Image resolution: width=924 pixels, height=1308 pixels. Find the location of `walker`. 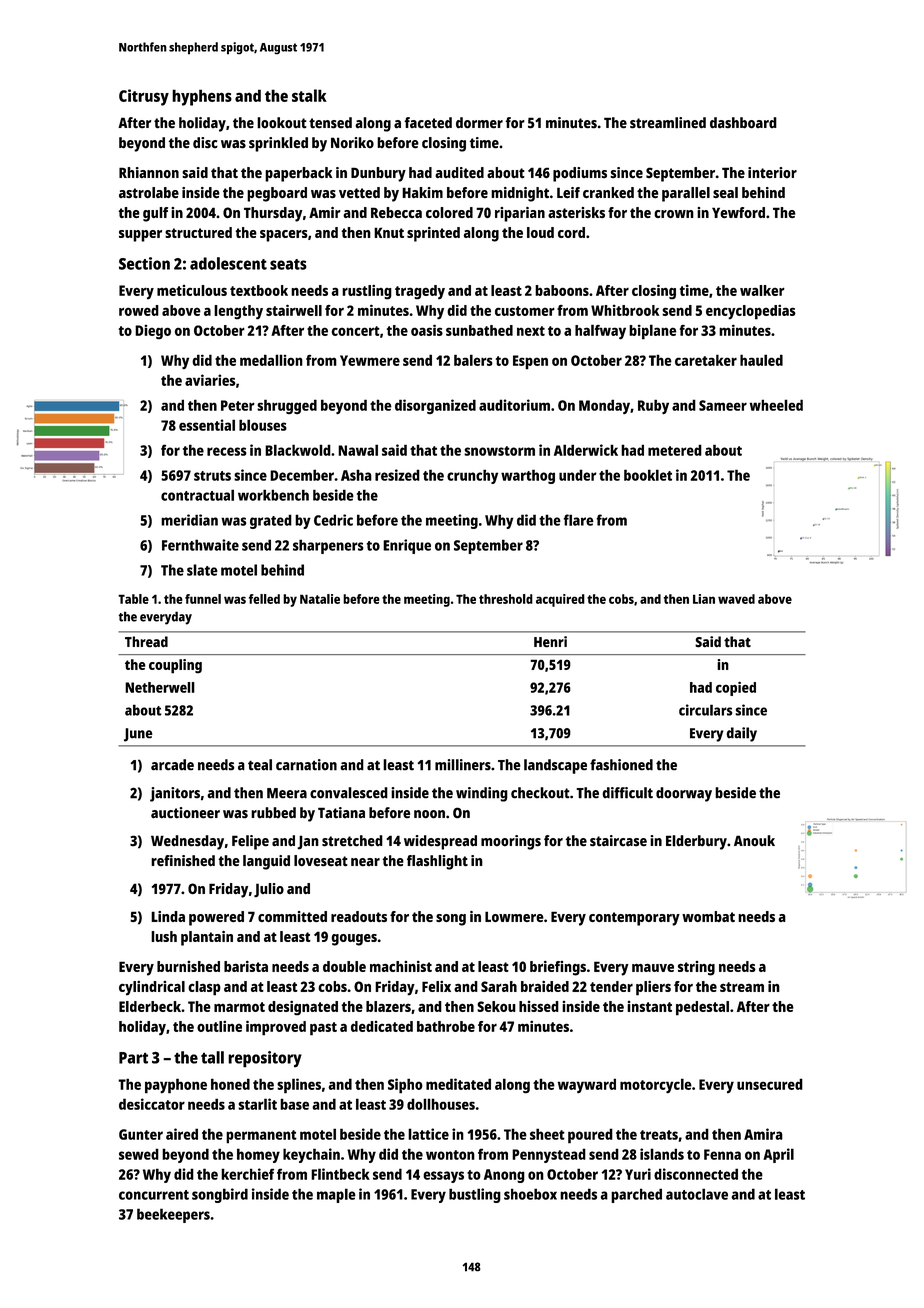

walker is located at coordinates (762, 290).
